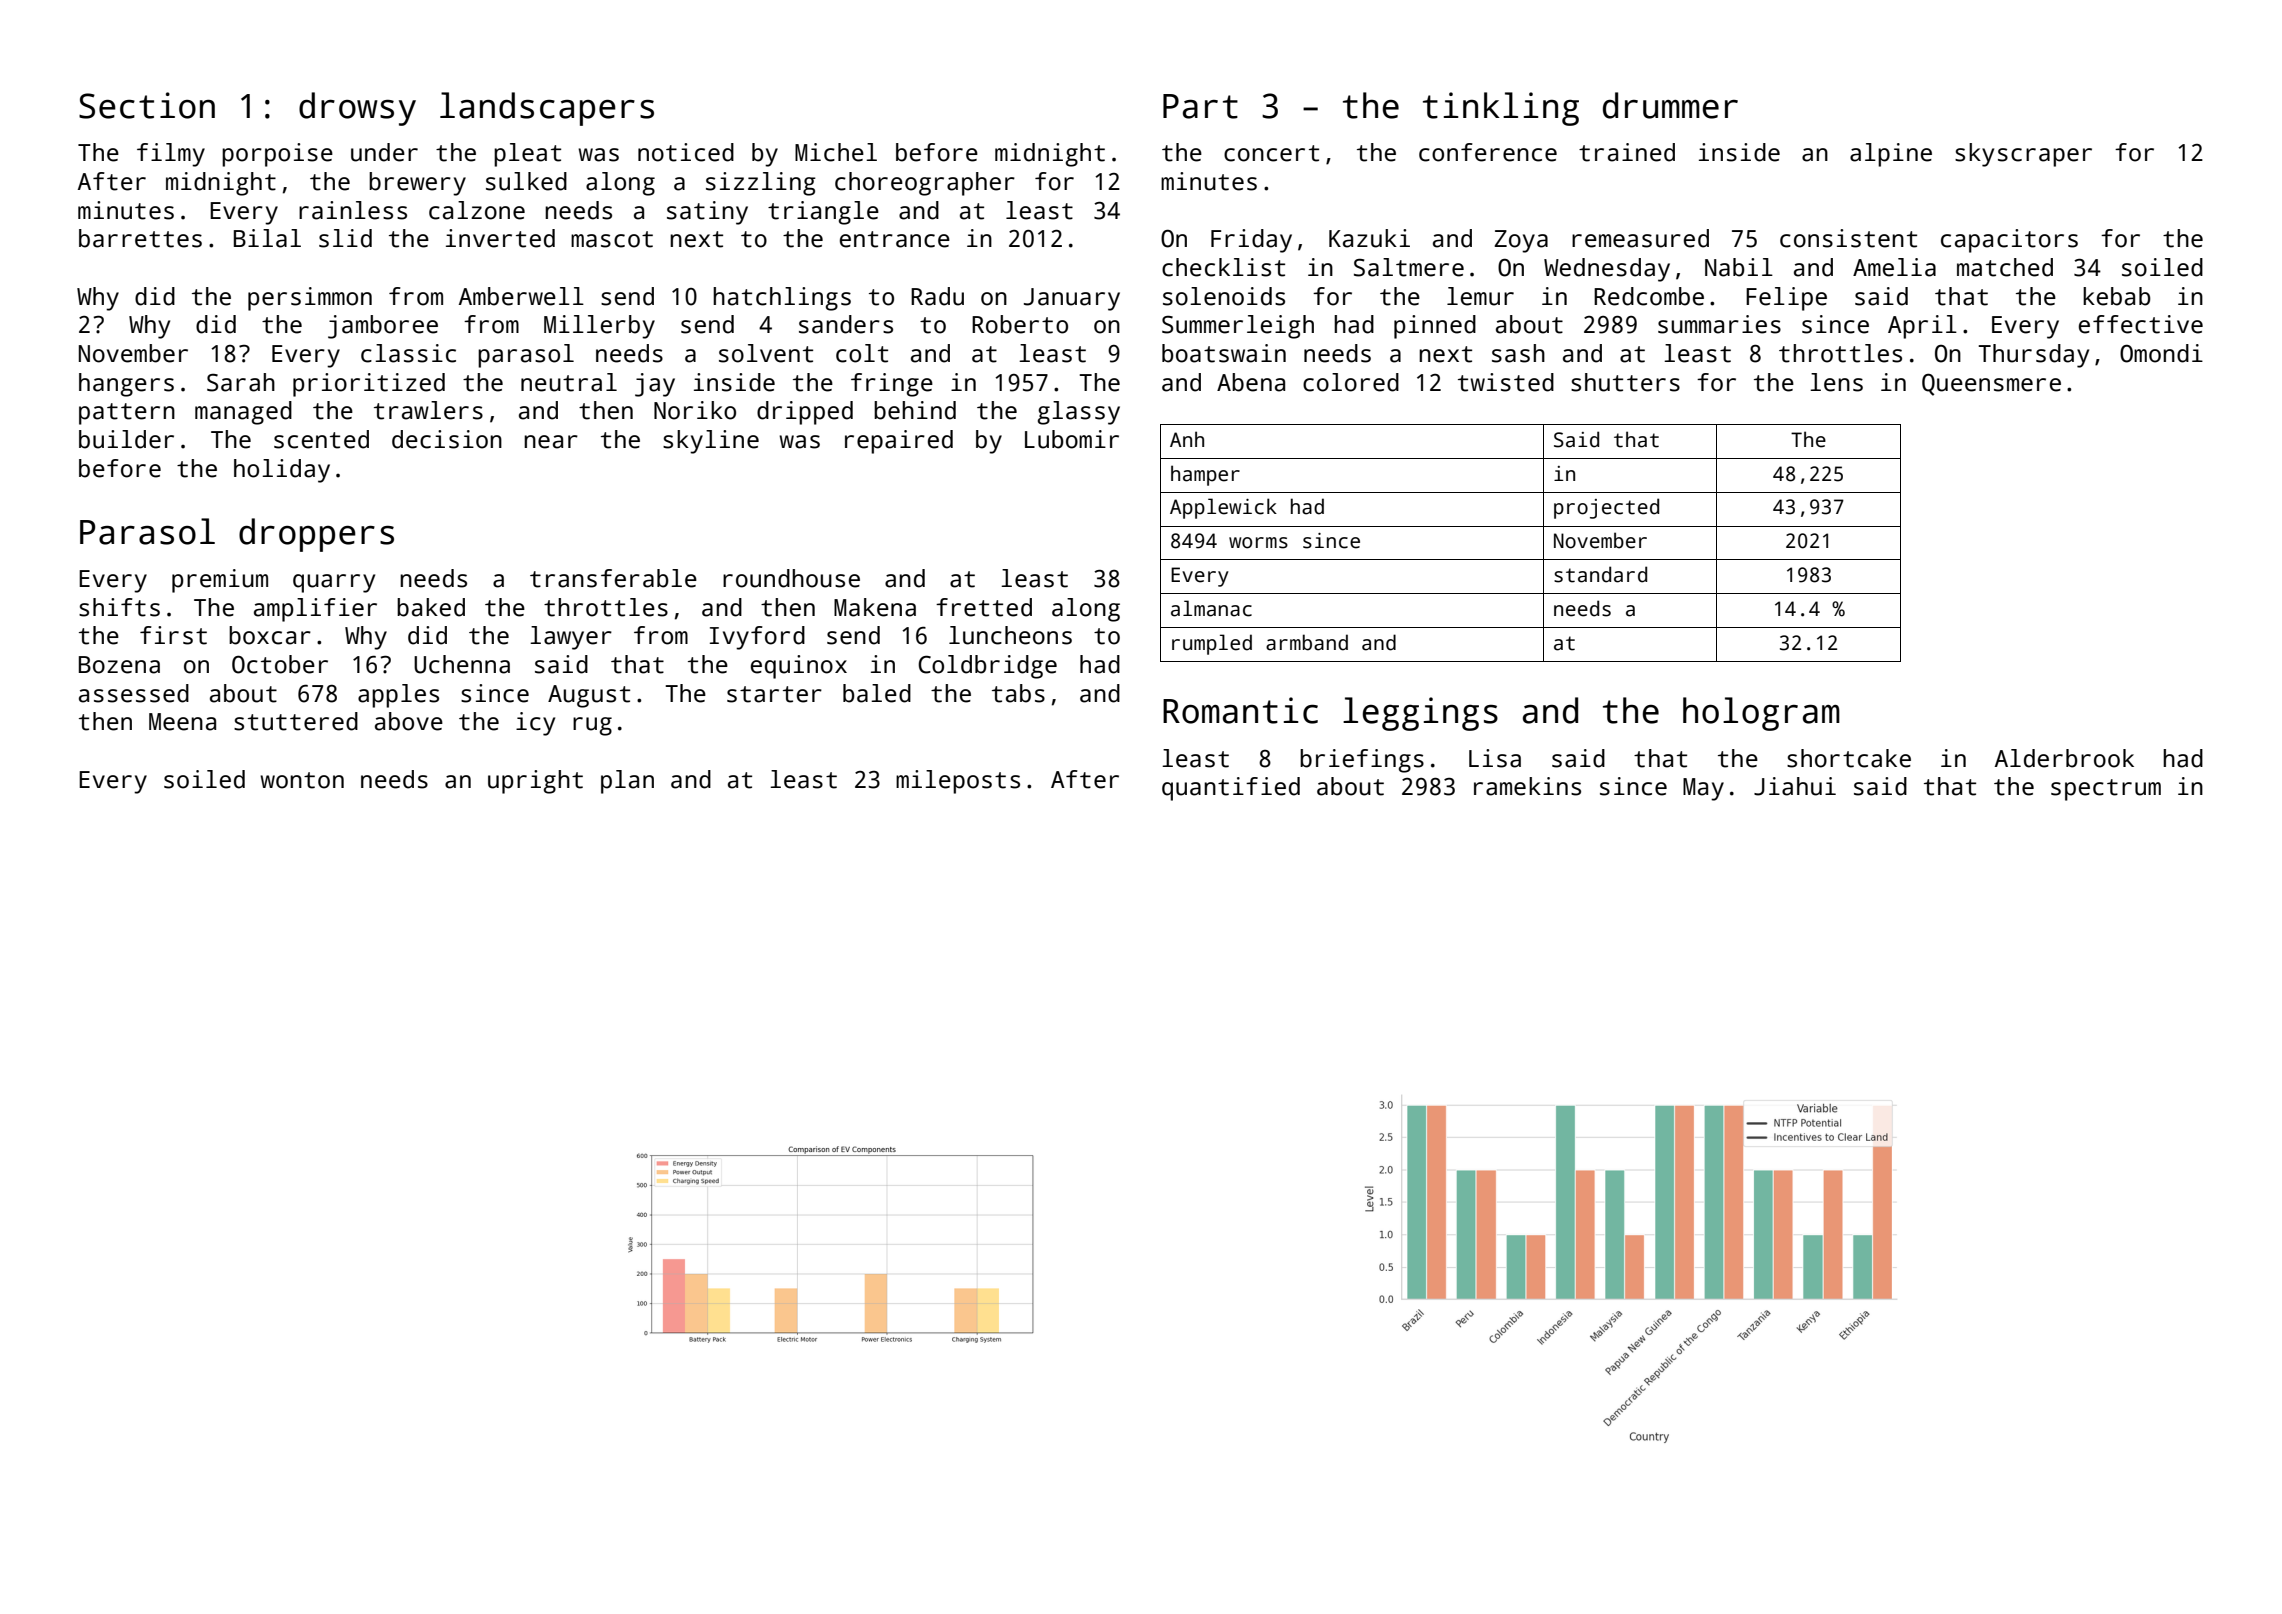 The image size is (2282, 1614). I want to click on Part, so click(1200, 106).
